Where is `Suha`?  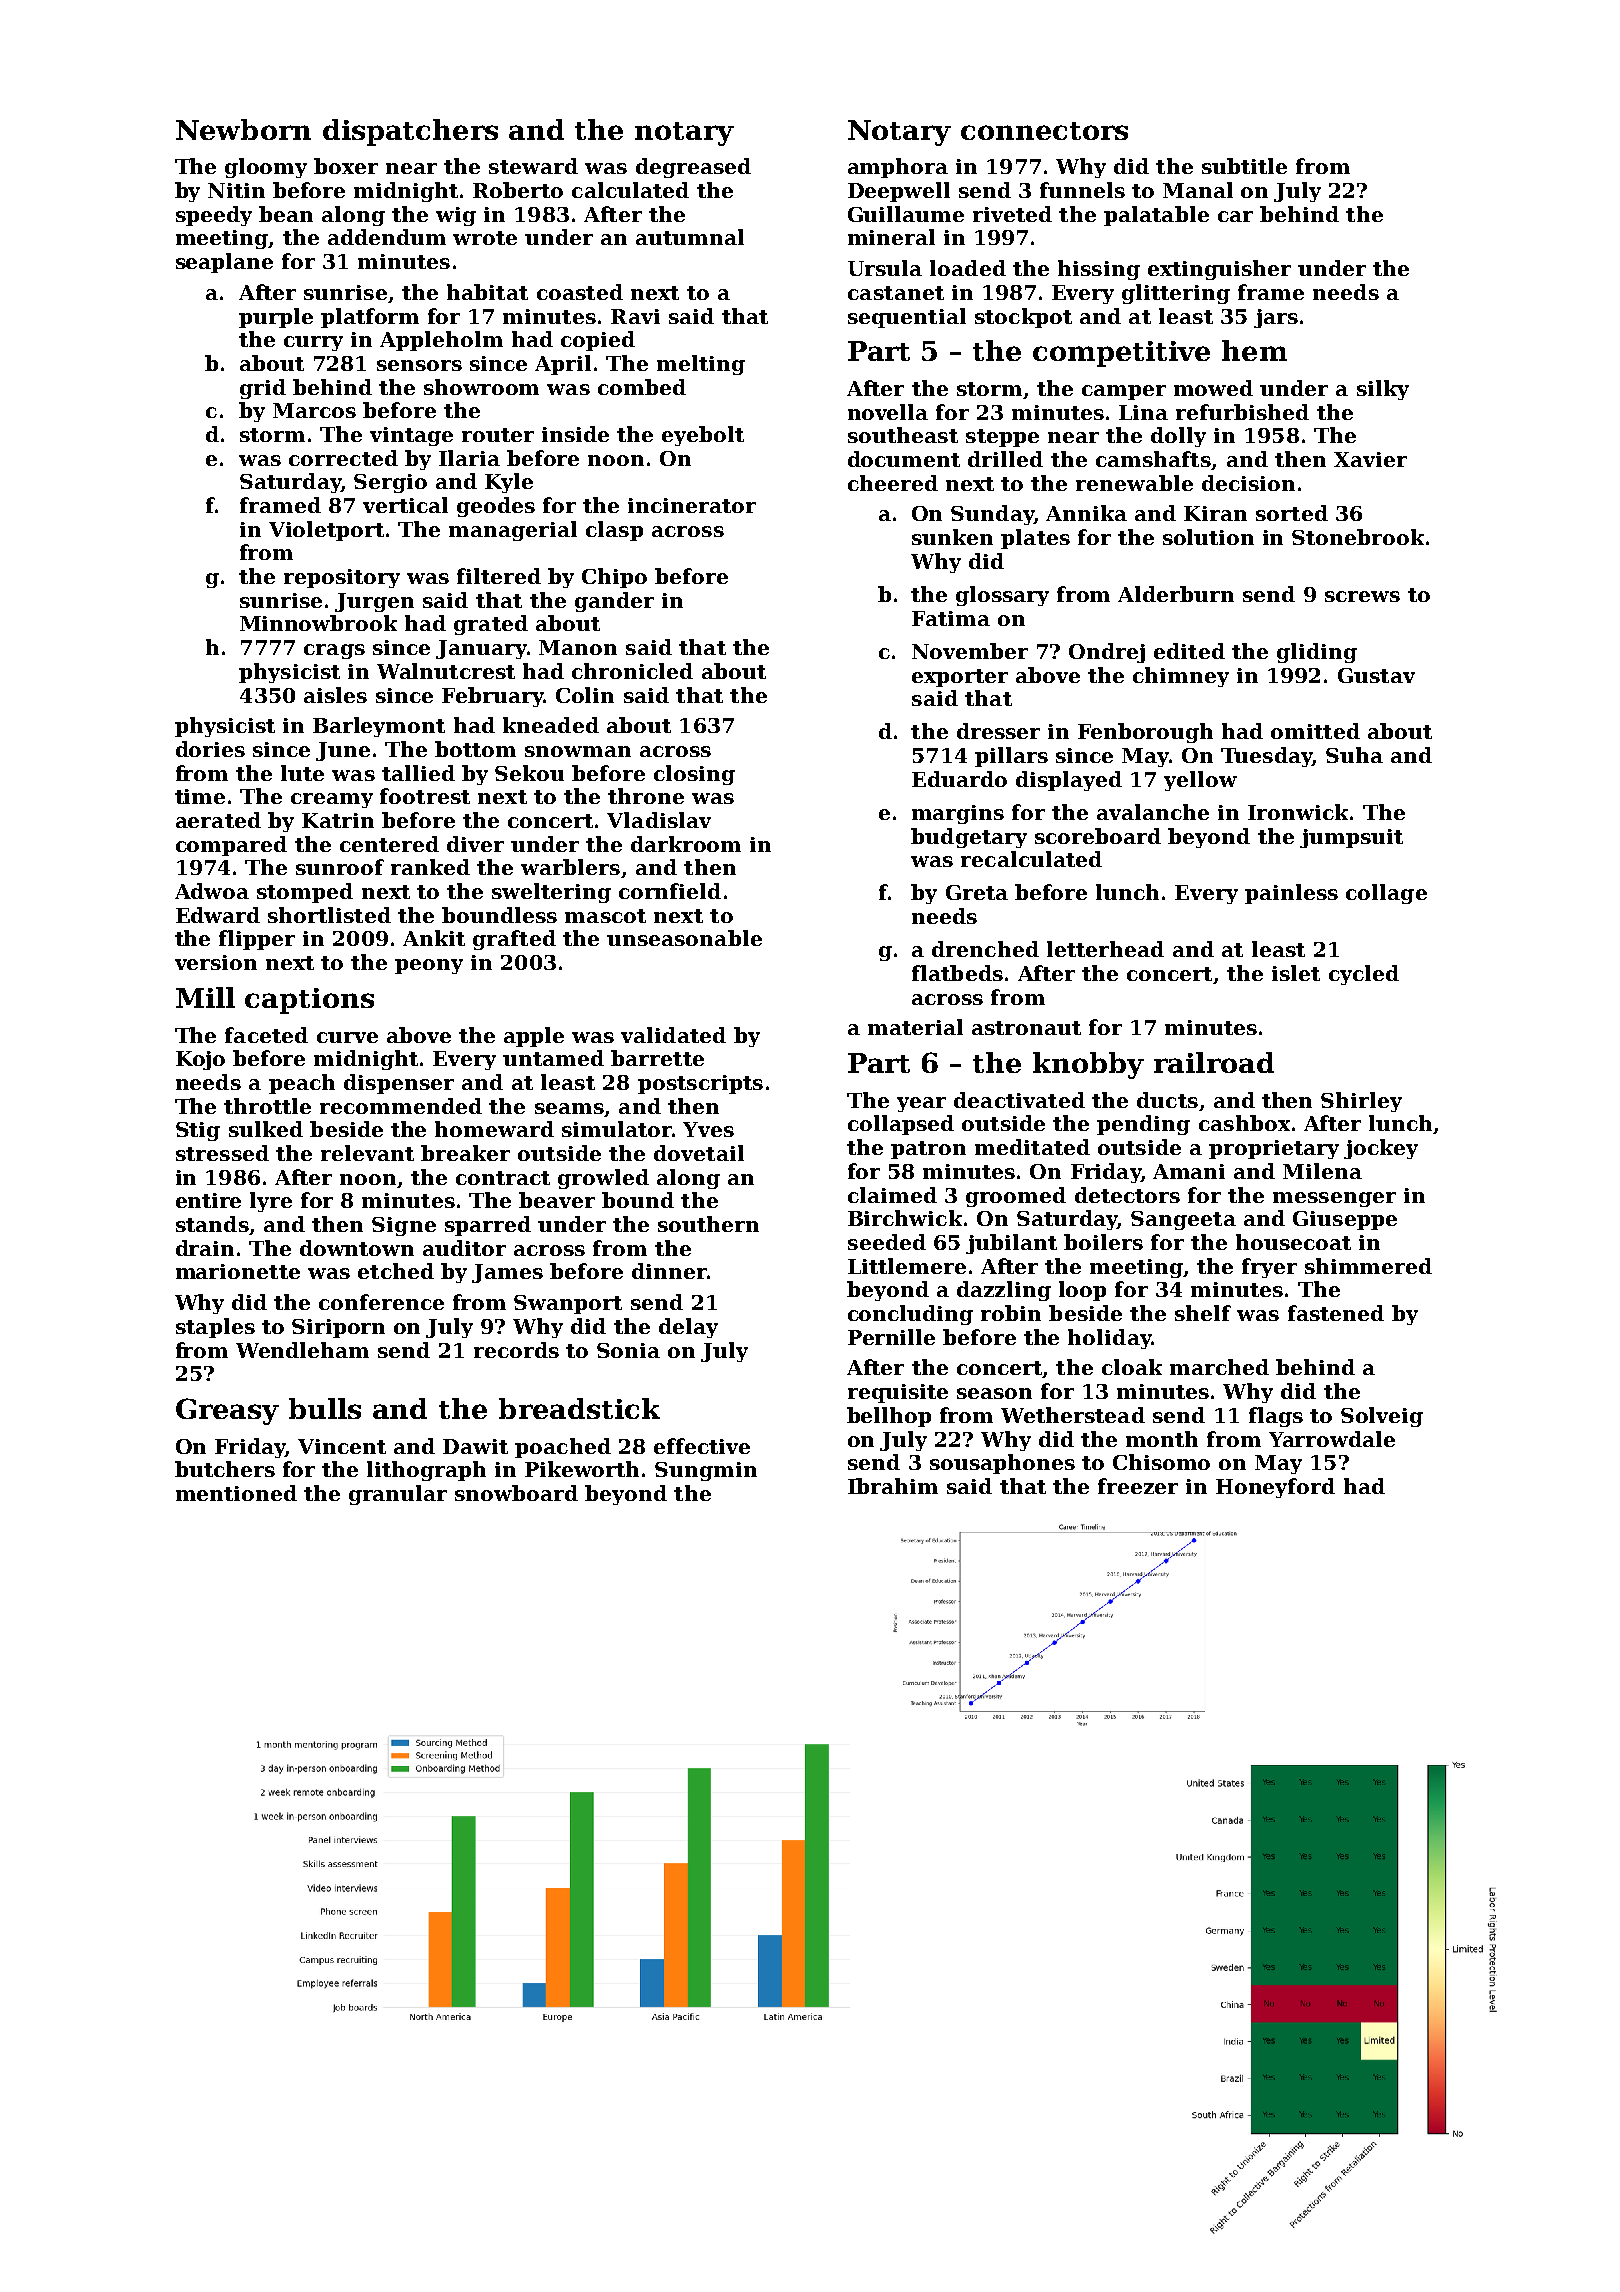
Suha is located at coordinates (1354, 755).
